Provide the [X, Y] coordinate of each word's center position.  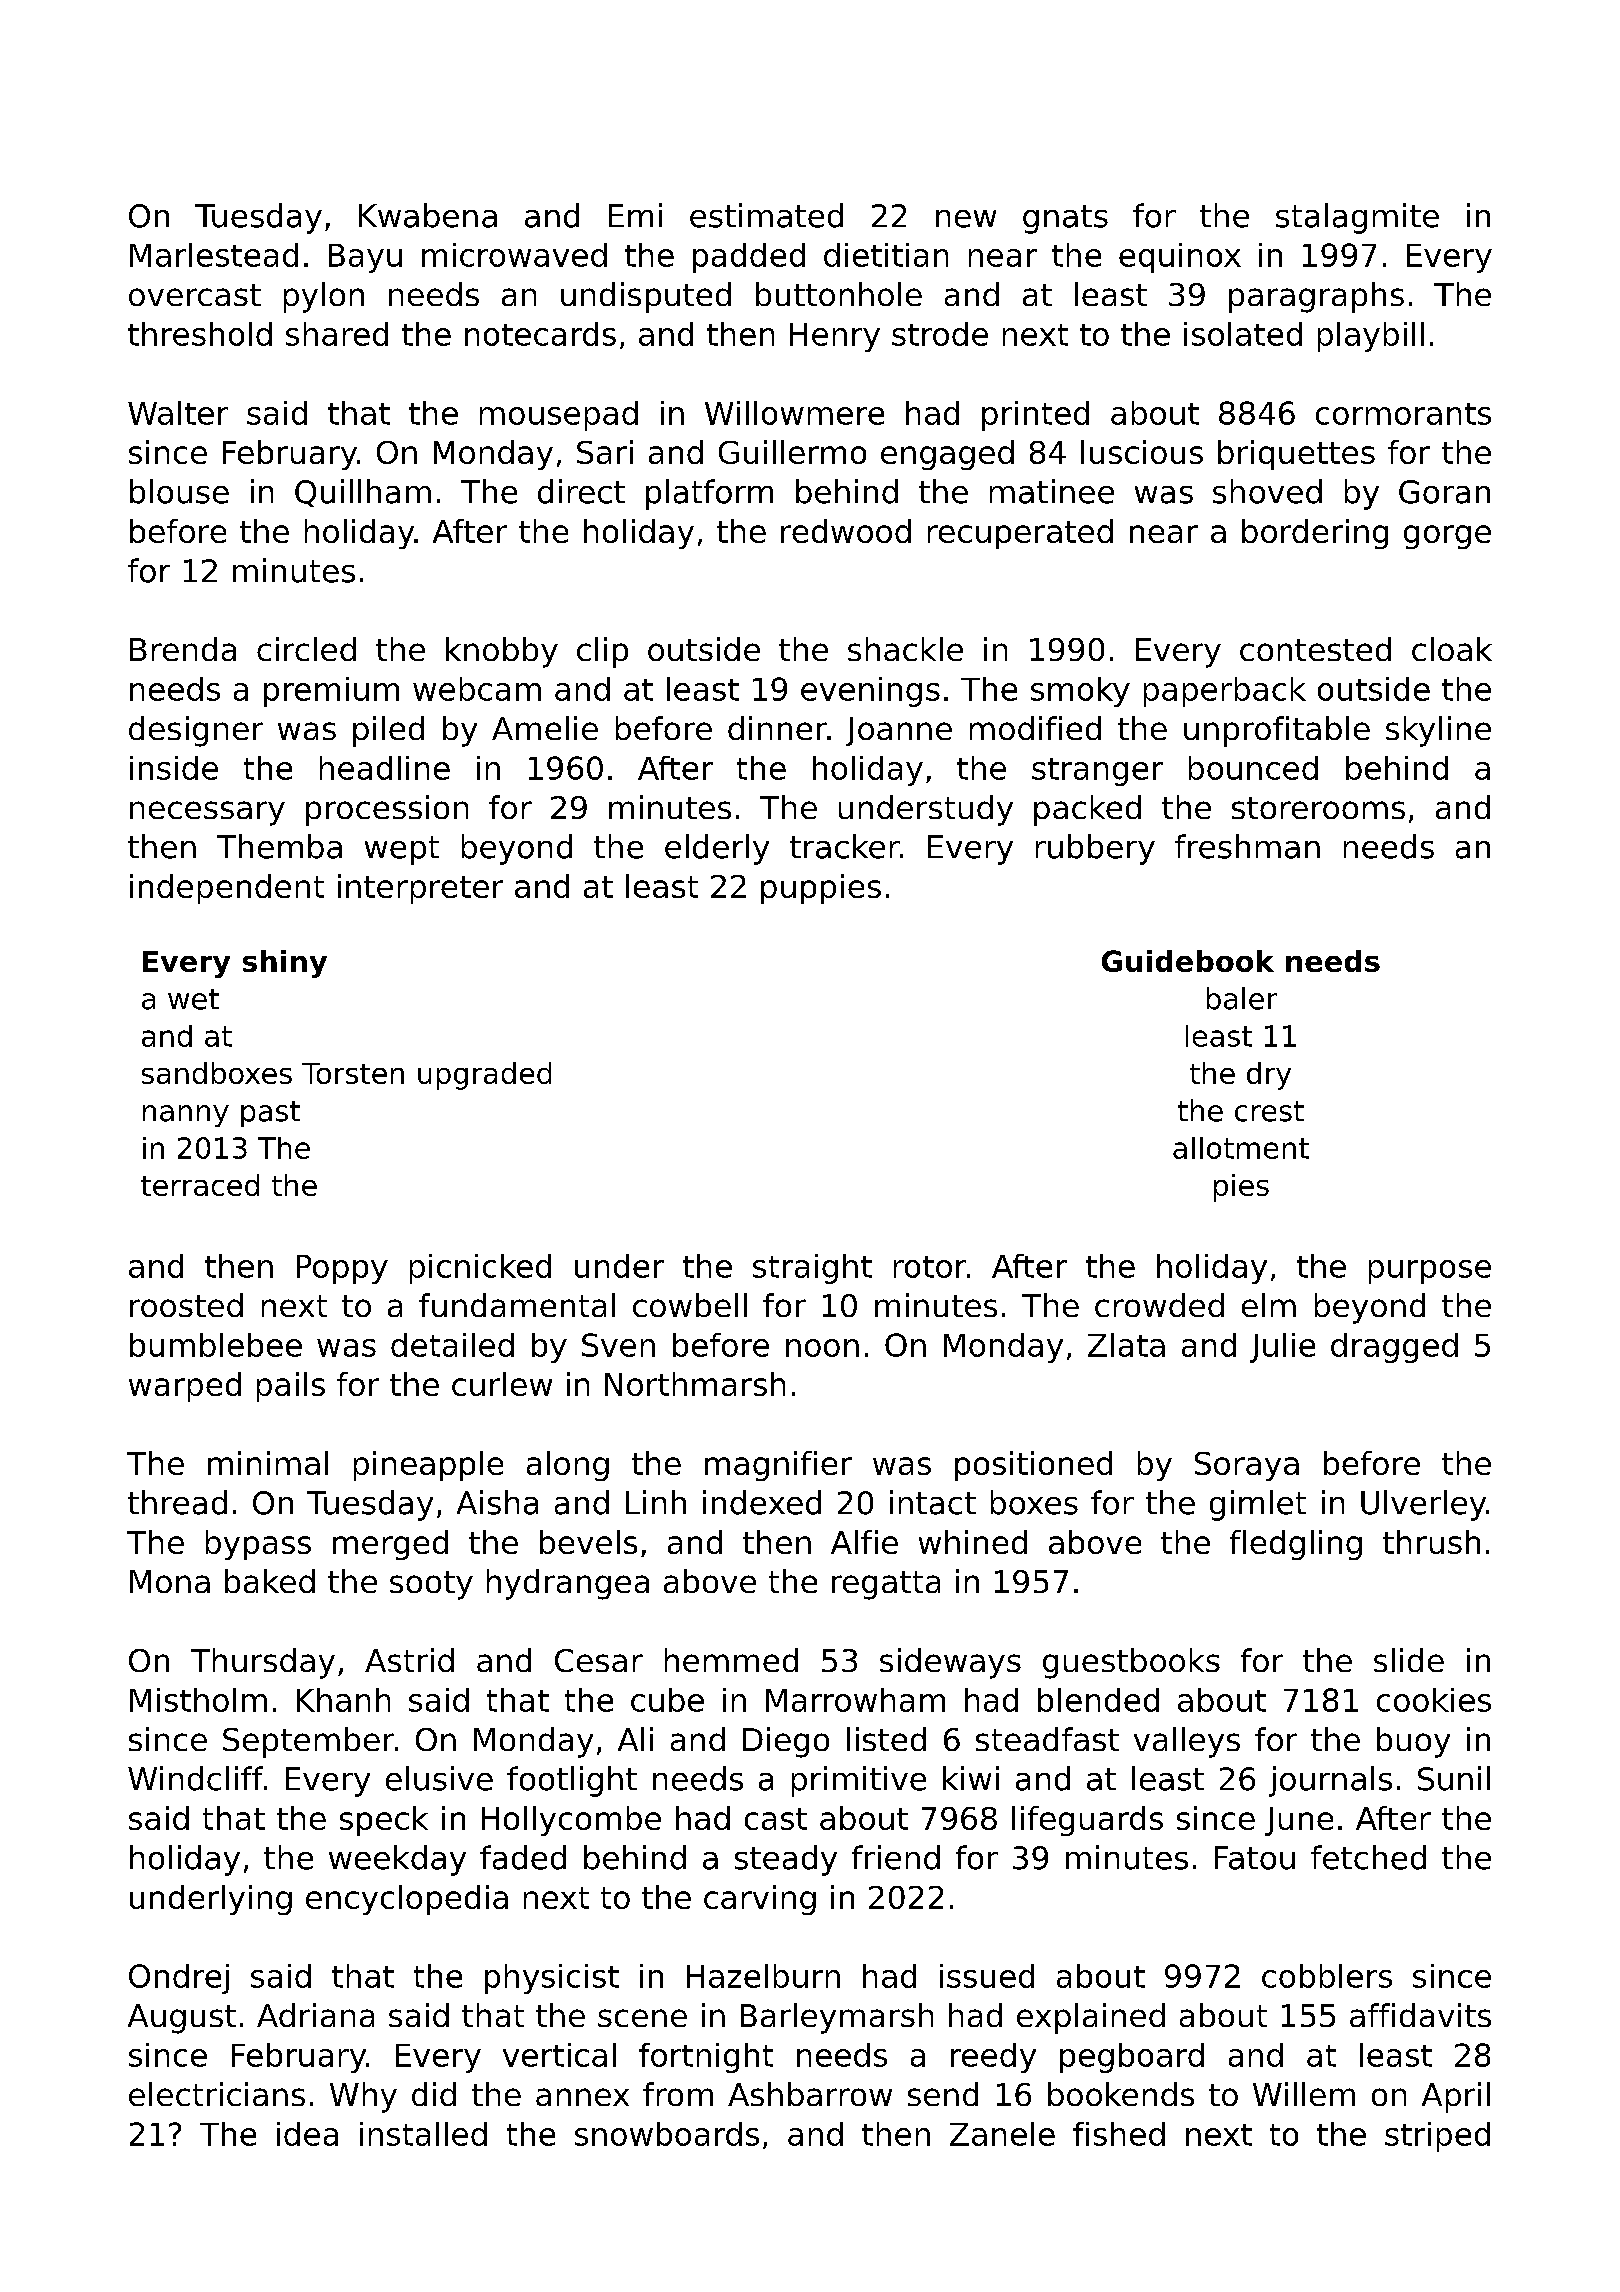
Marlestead [214, 255]
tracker [845, 846]
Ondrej [179, 1979]
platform [709, 494]
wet [193, 999]
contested [1315, 649]
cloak [1452, 649]
